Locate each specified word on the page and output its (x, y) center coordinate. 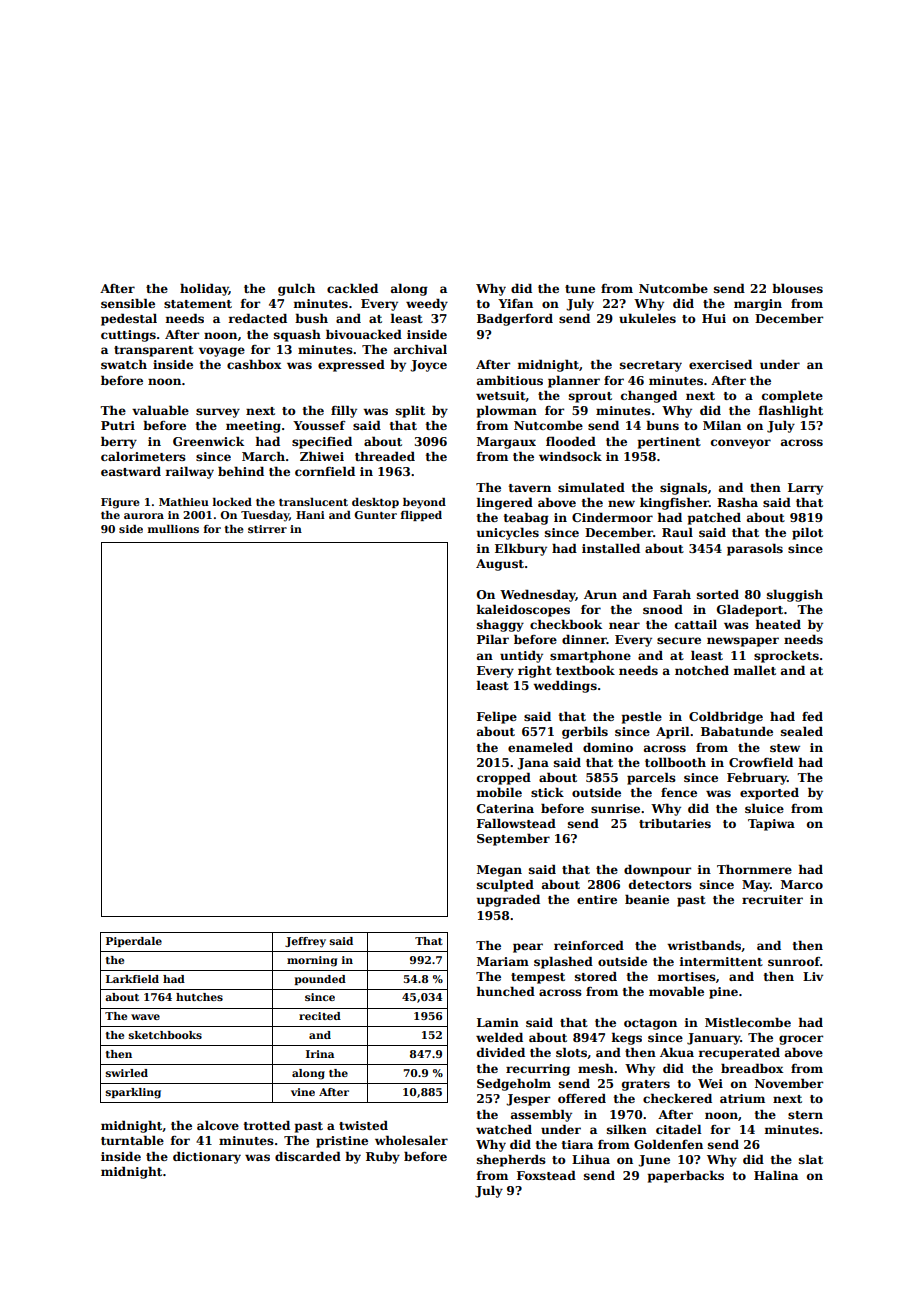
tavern (530, 488)
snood (663, 609)
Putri (118, 425)
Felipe (497, 717)
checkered (677, 1098)
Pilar (493, 639)
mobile (499, 792)
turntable (132, 1140)
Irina (320, 1054)
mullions (173, 529)
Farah (672, 594)
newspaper (743, 642)
